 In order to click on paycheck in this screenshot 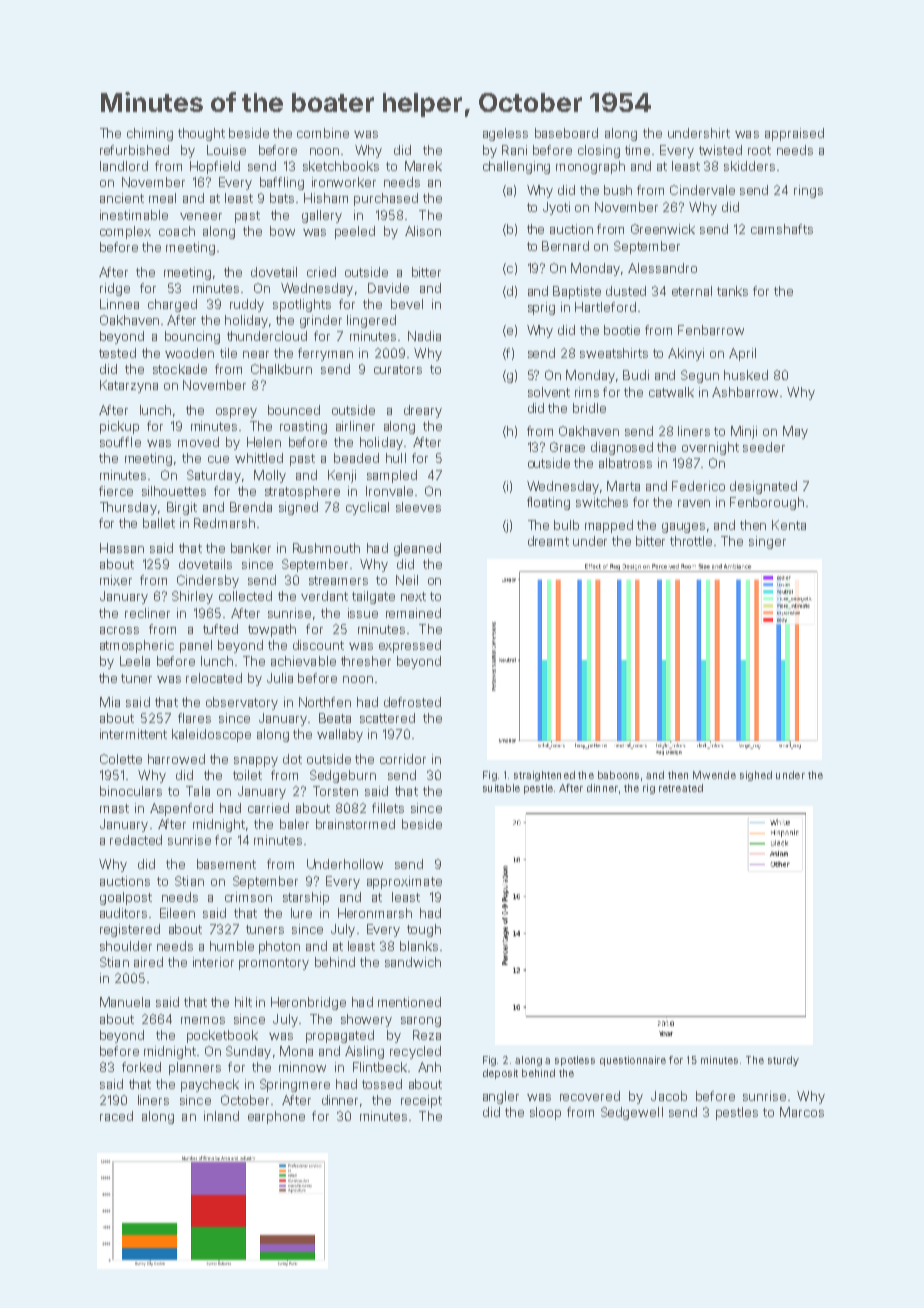, I will do `click(210, 1085)`.
